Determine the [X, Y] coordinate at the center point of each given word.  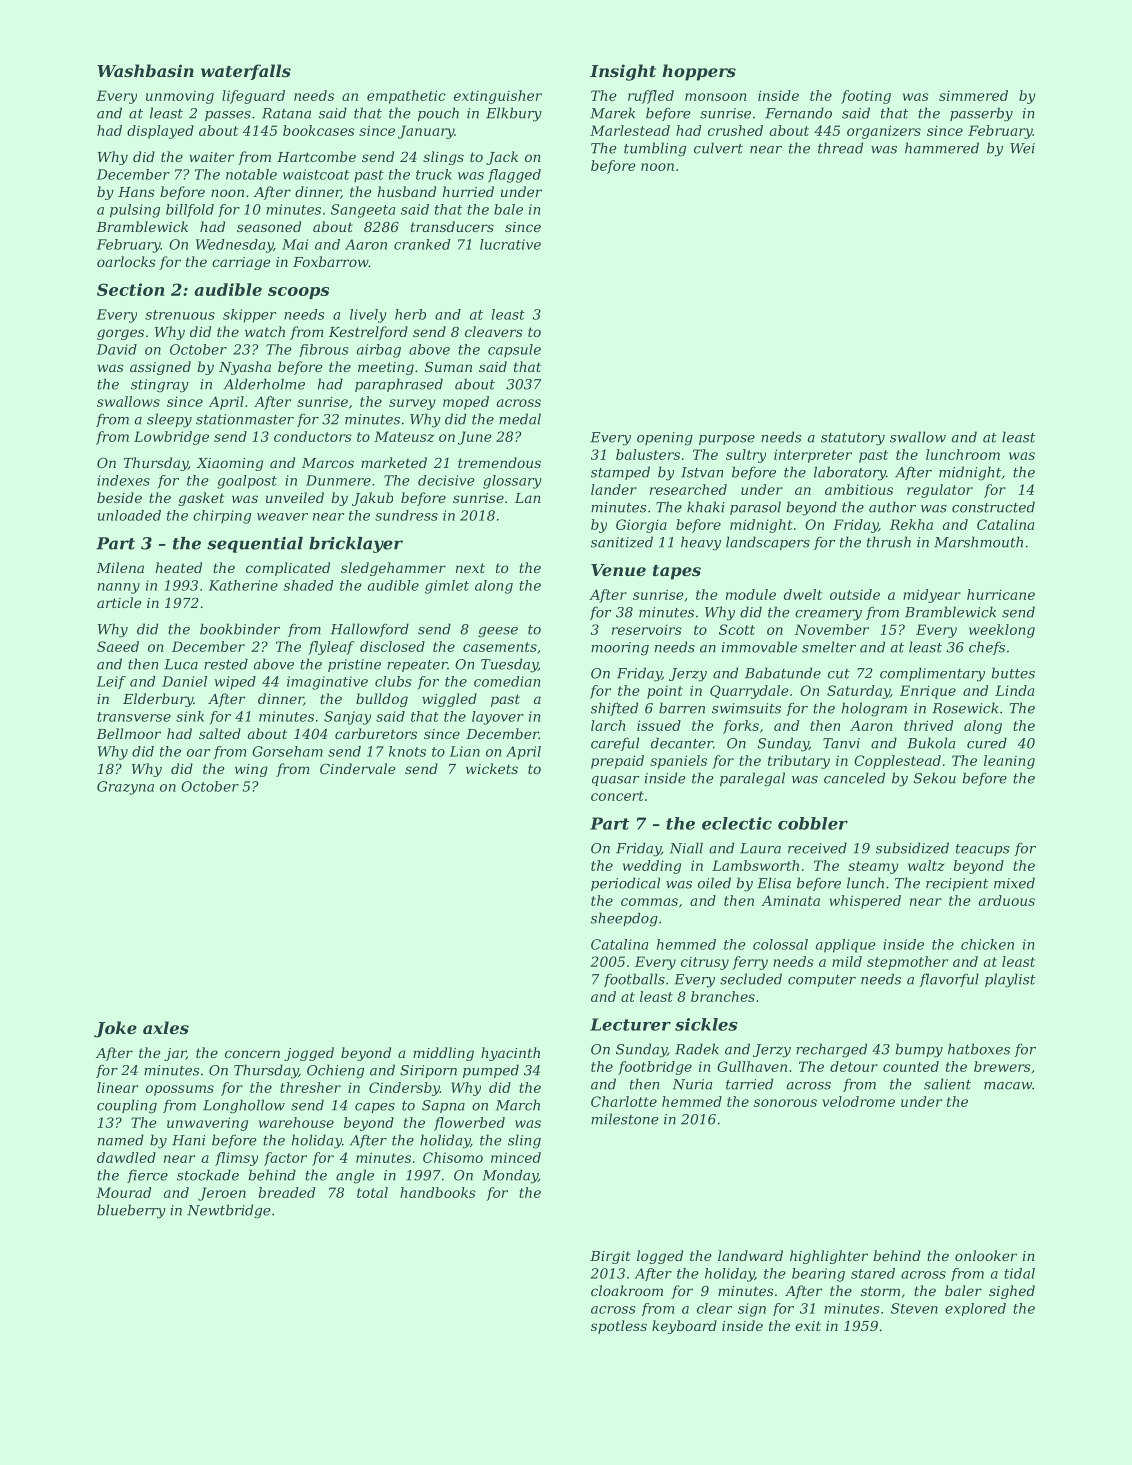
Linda [1014, 690]
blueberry [131, 1211]
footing [866, 97]
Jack [502, 158]
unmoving [180, 97]
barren [682, 708]
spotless [619, 1327]
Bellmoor [128, 733]
